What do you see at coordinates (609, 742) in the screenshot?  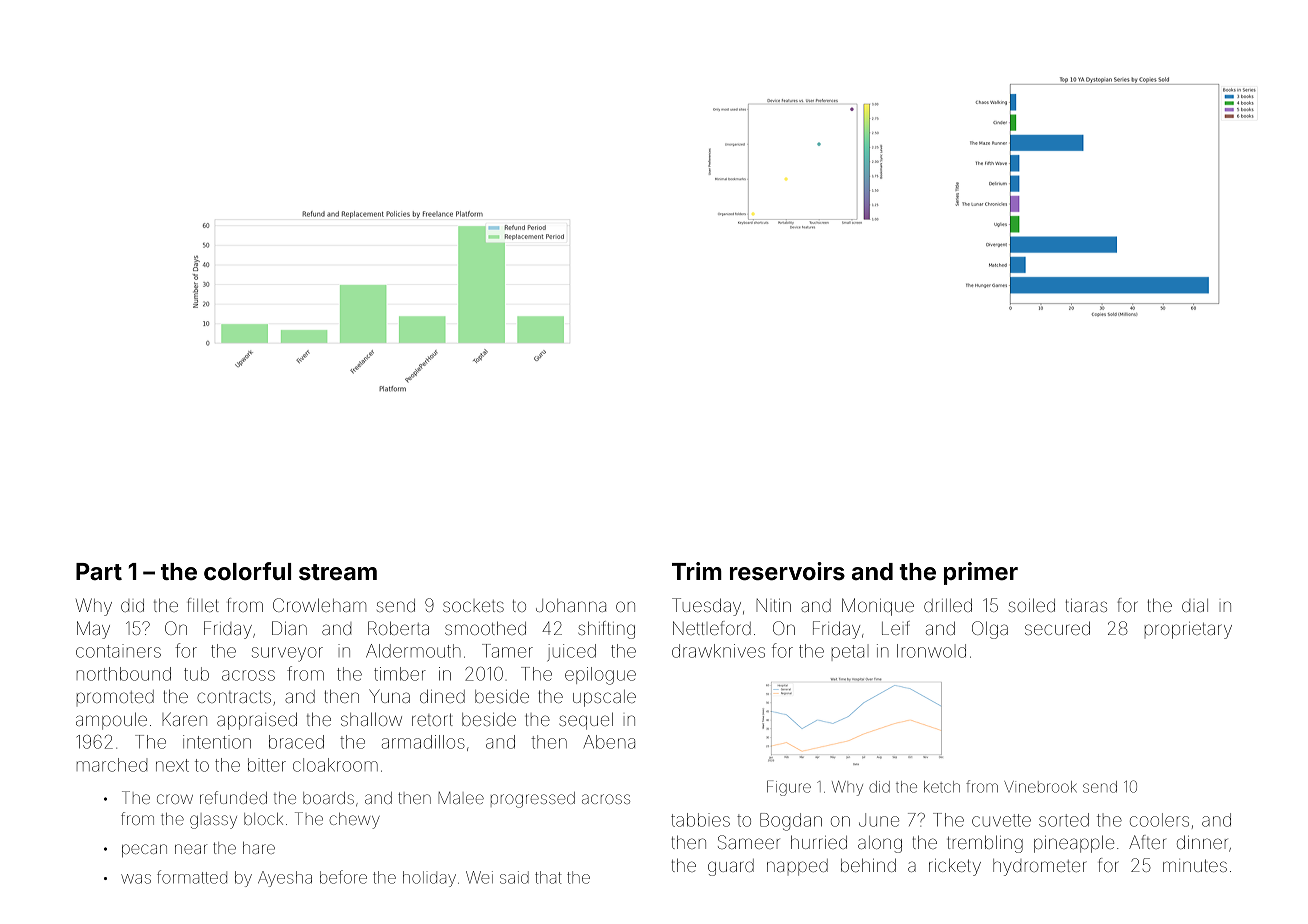 I see `Abena` at bounding box center [609, 742].
